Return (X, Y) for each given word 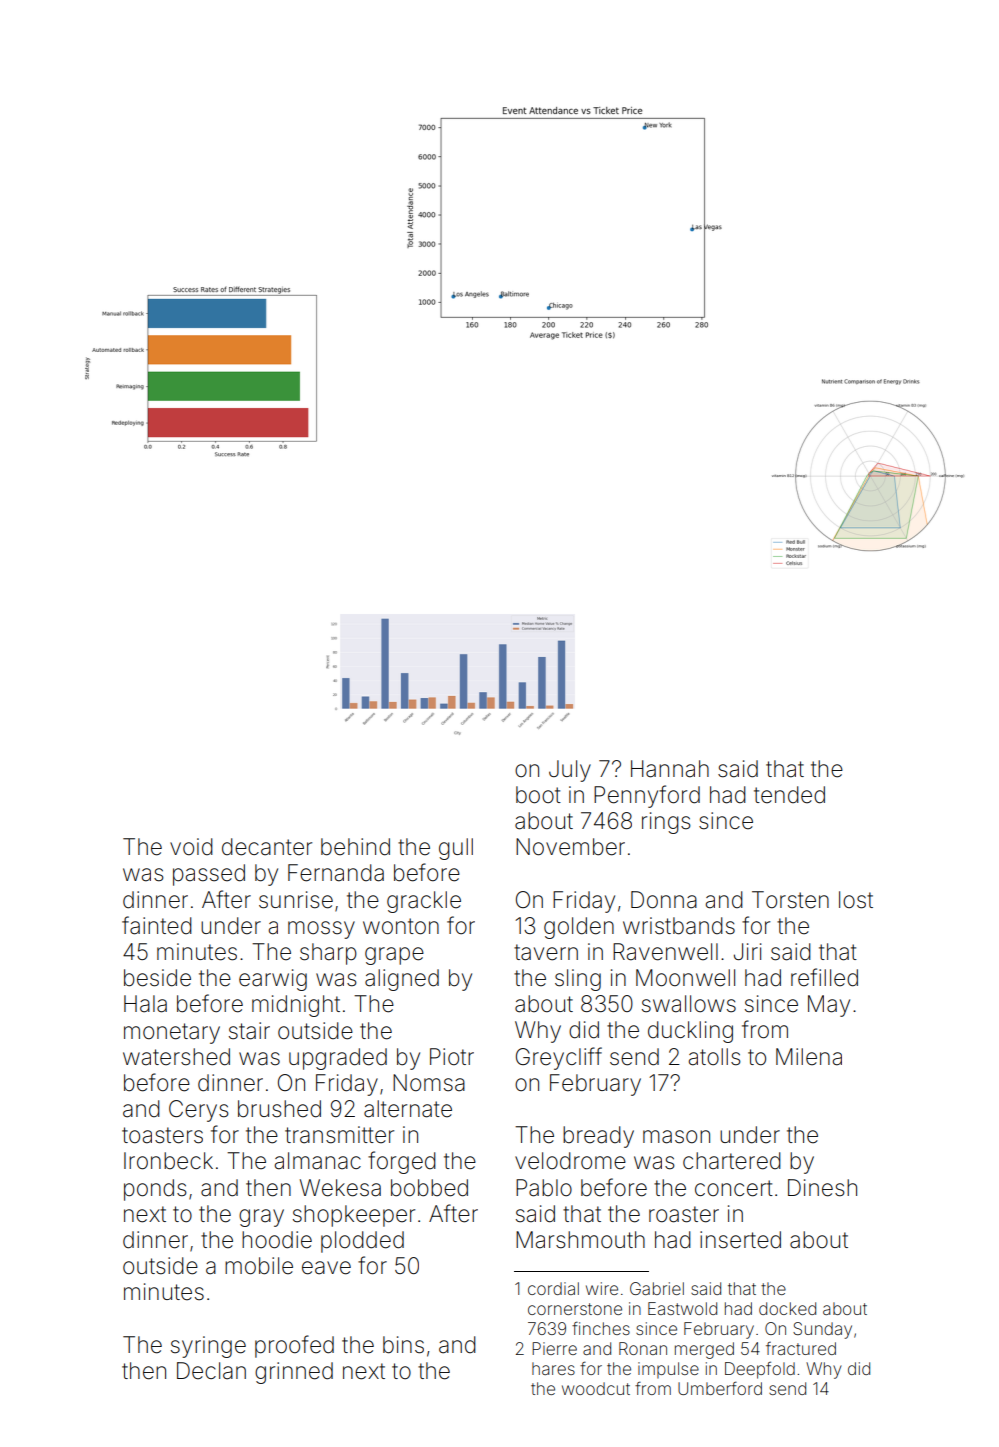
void (191, 846)
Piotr (452, 1056)
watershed (176, 1057)
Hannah (670, 769)
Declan (211, 1371)
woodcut (596, 1388)
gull (456, 849)
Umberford (720, 1388)
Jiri (748, 951)
